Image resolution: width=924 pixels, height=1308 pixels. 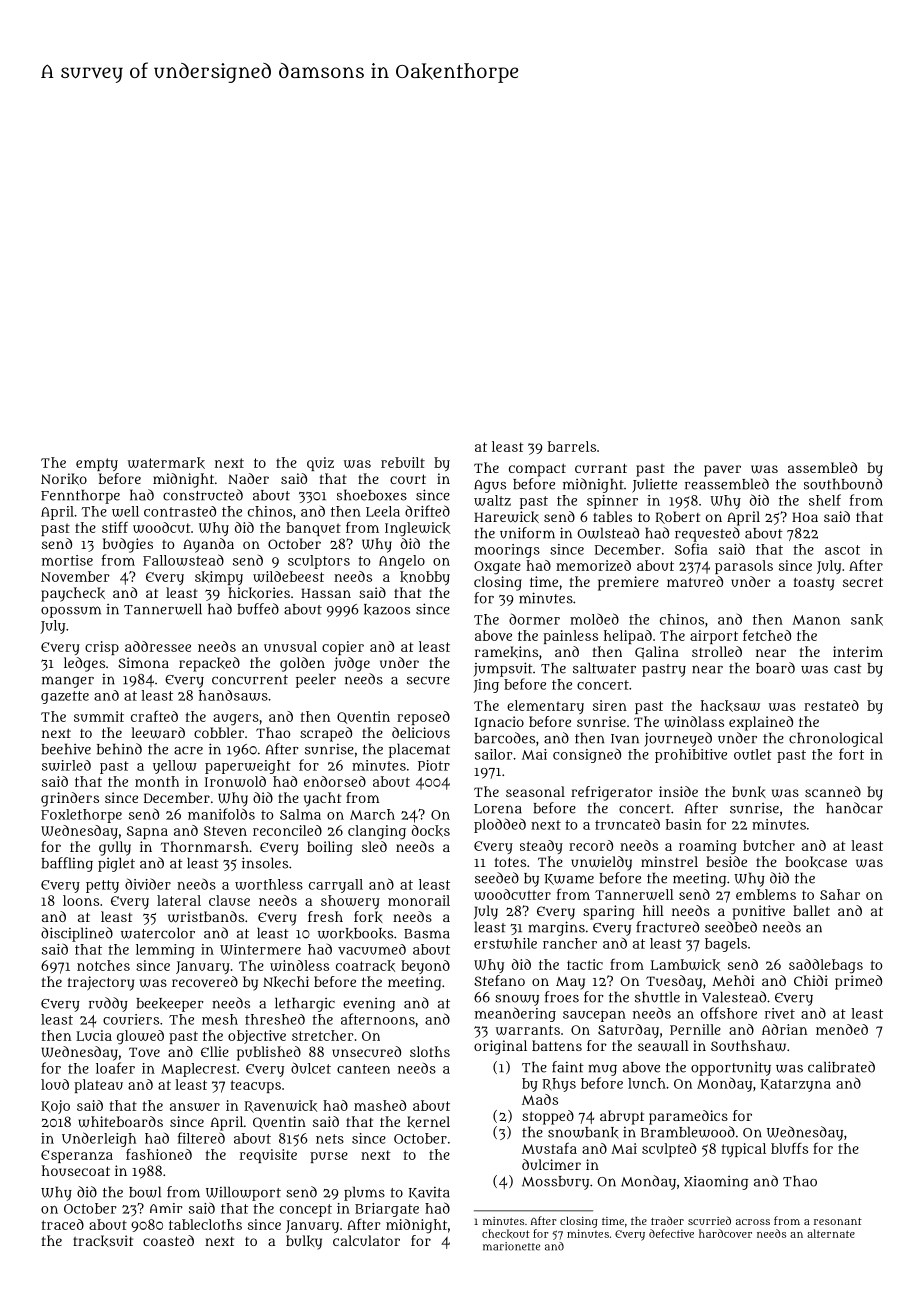 I want to click on secret, so click(x=863, y=582).
